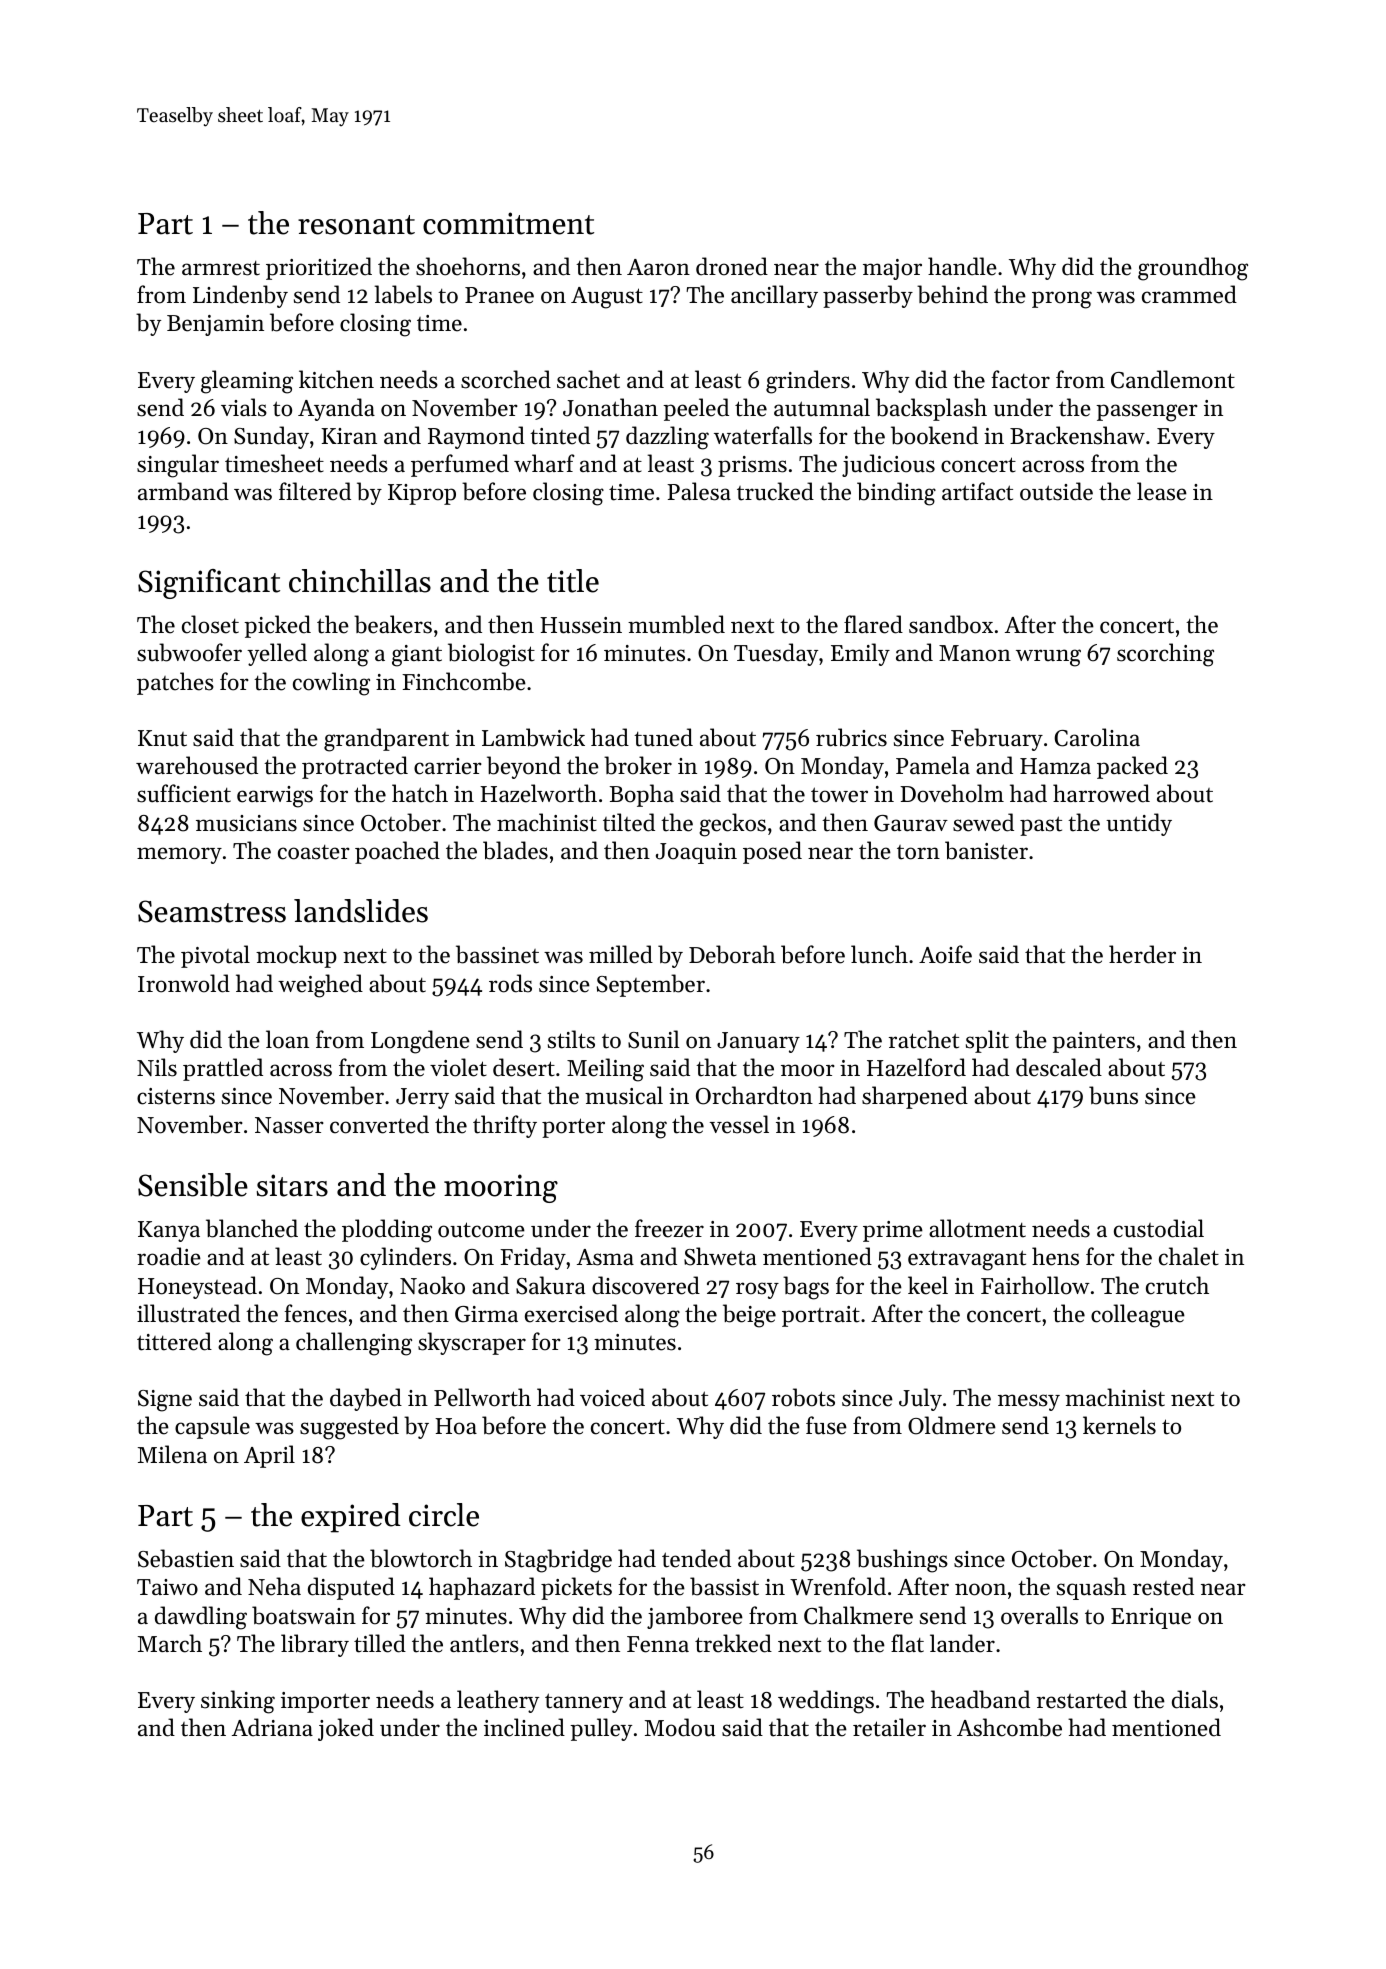 The height and width of the document is (1969, 1386). I want to click on dazzling, so click(667, 438).
